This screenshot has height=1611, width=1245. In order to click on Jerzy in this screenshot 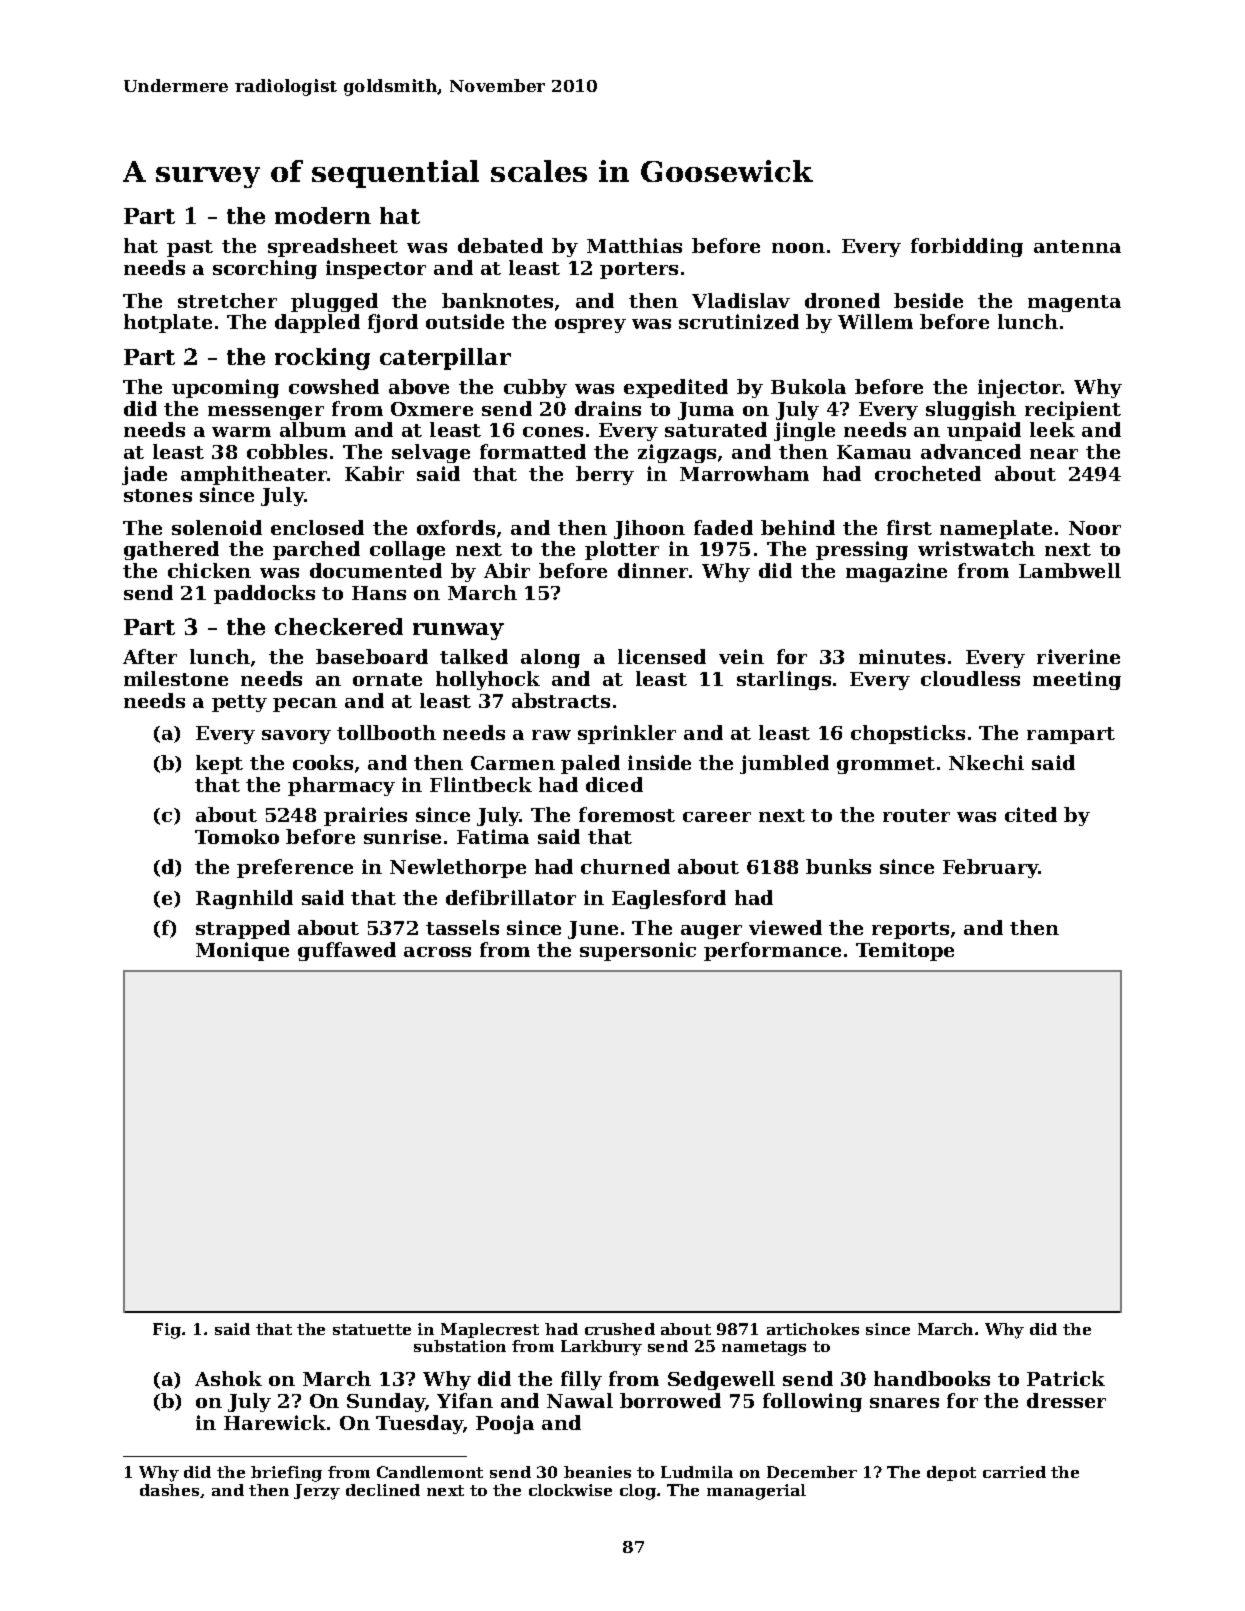, I will do `click(317, 1492)`.
